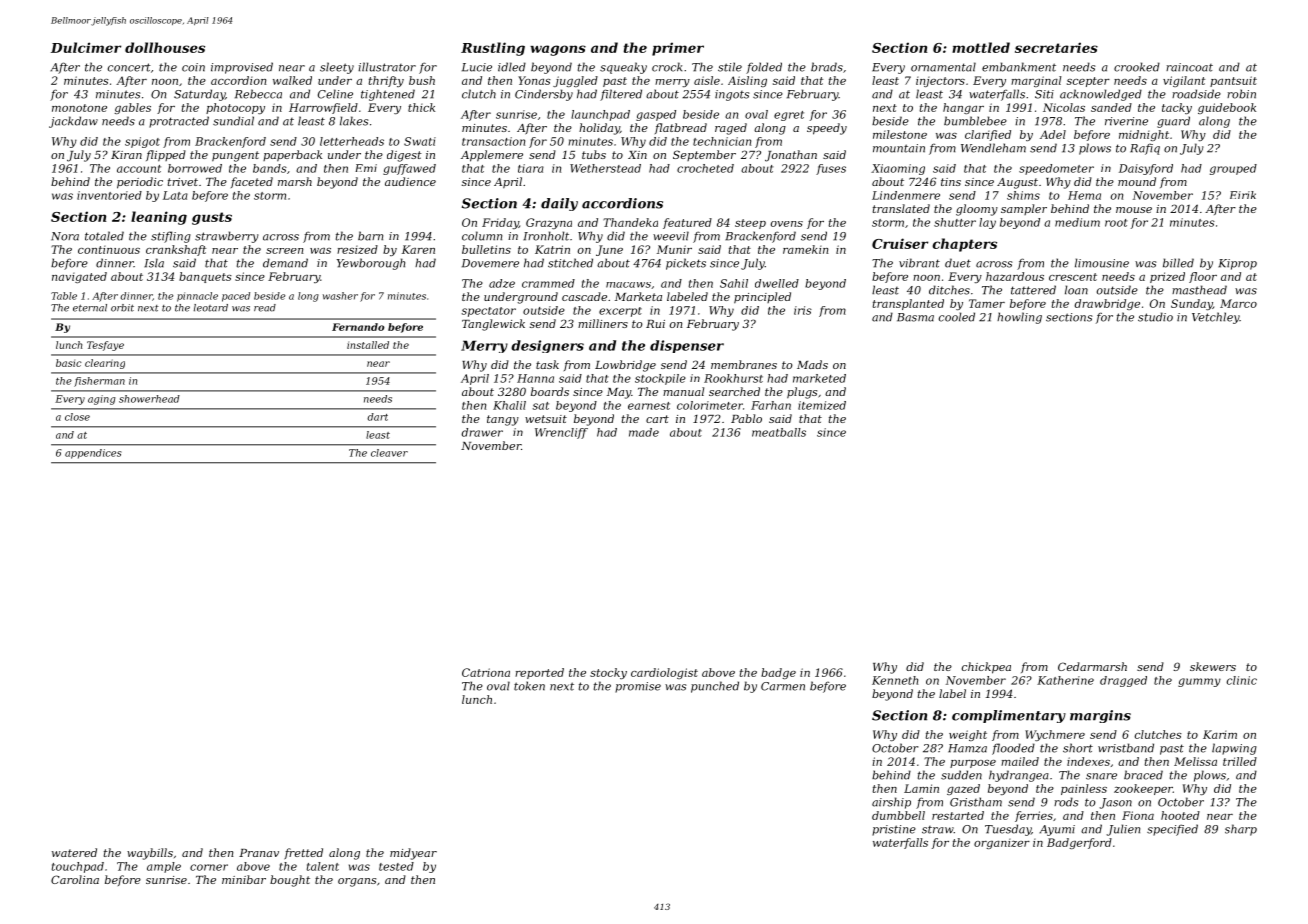  What do you see at coordinates (608, 673) in the screenshot?
I see `stocky` at bounding box center [608, 673].
